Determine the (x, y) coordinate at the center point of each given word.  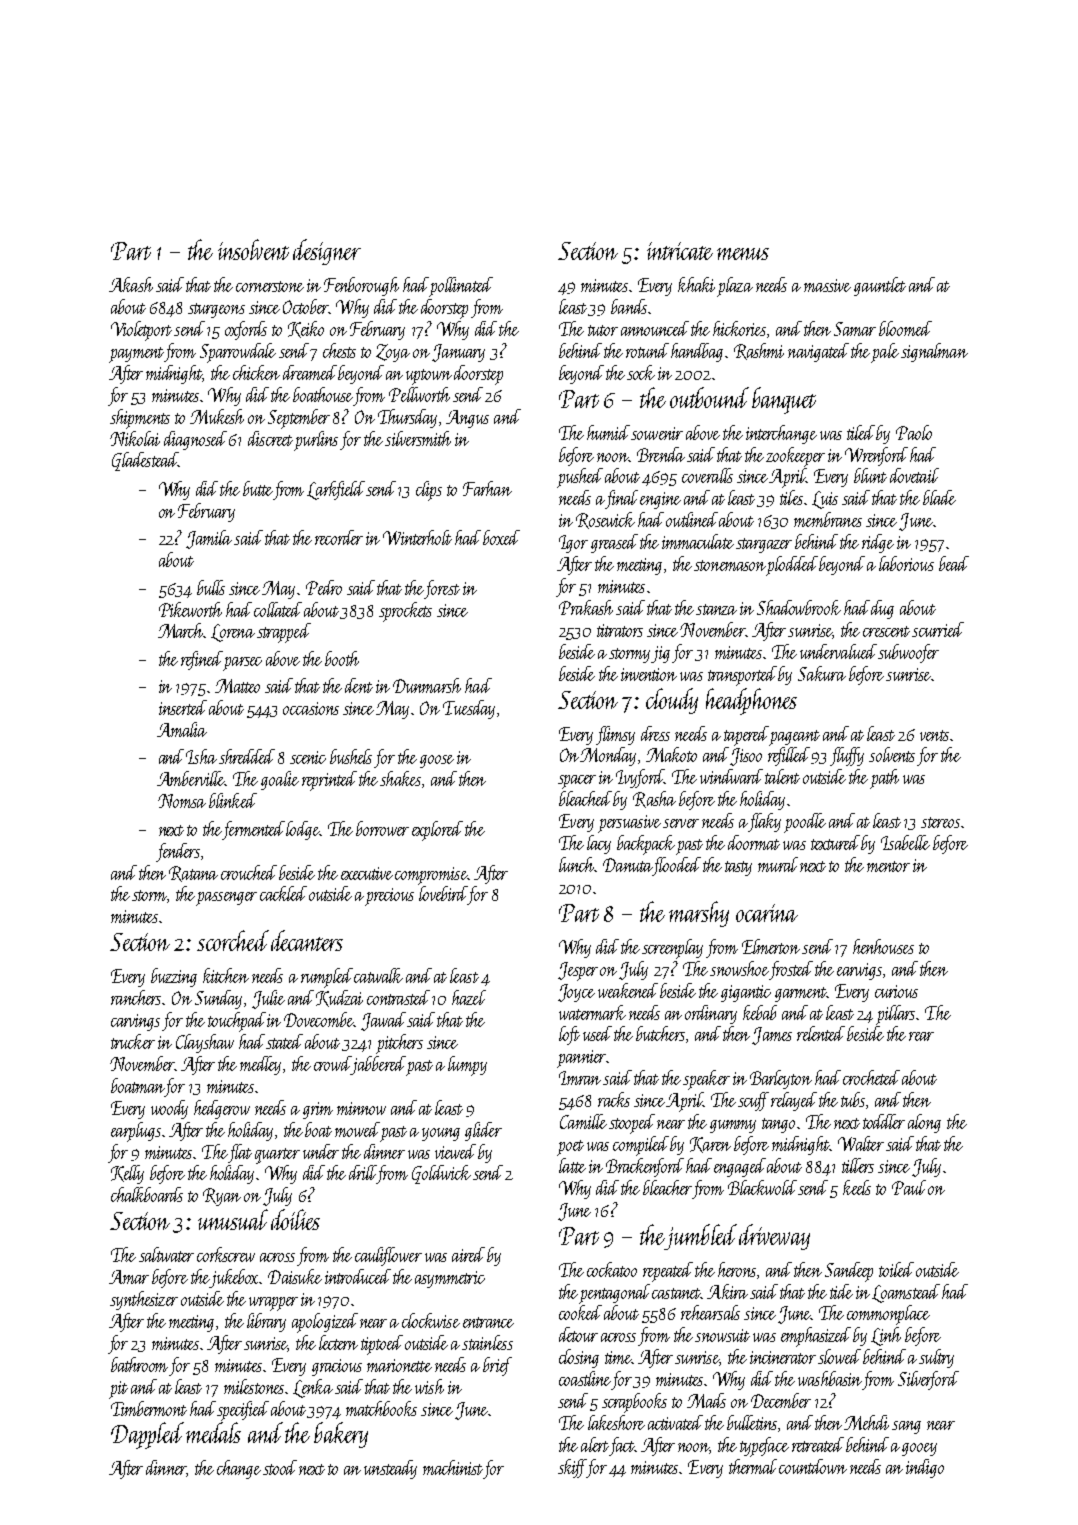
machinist (453, 1467)
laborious (906, 563)
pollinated (461, 287)
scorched (233, 940)
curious (896, 991)
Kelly (127, 1174)
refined (202, 661)
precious (389, 897)
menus (743, 254)
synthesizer (144, 1300)
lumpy (467, 1066)
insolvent (253, 249)
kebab (760, 1012)
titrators (620, 630)
